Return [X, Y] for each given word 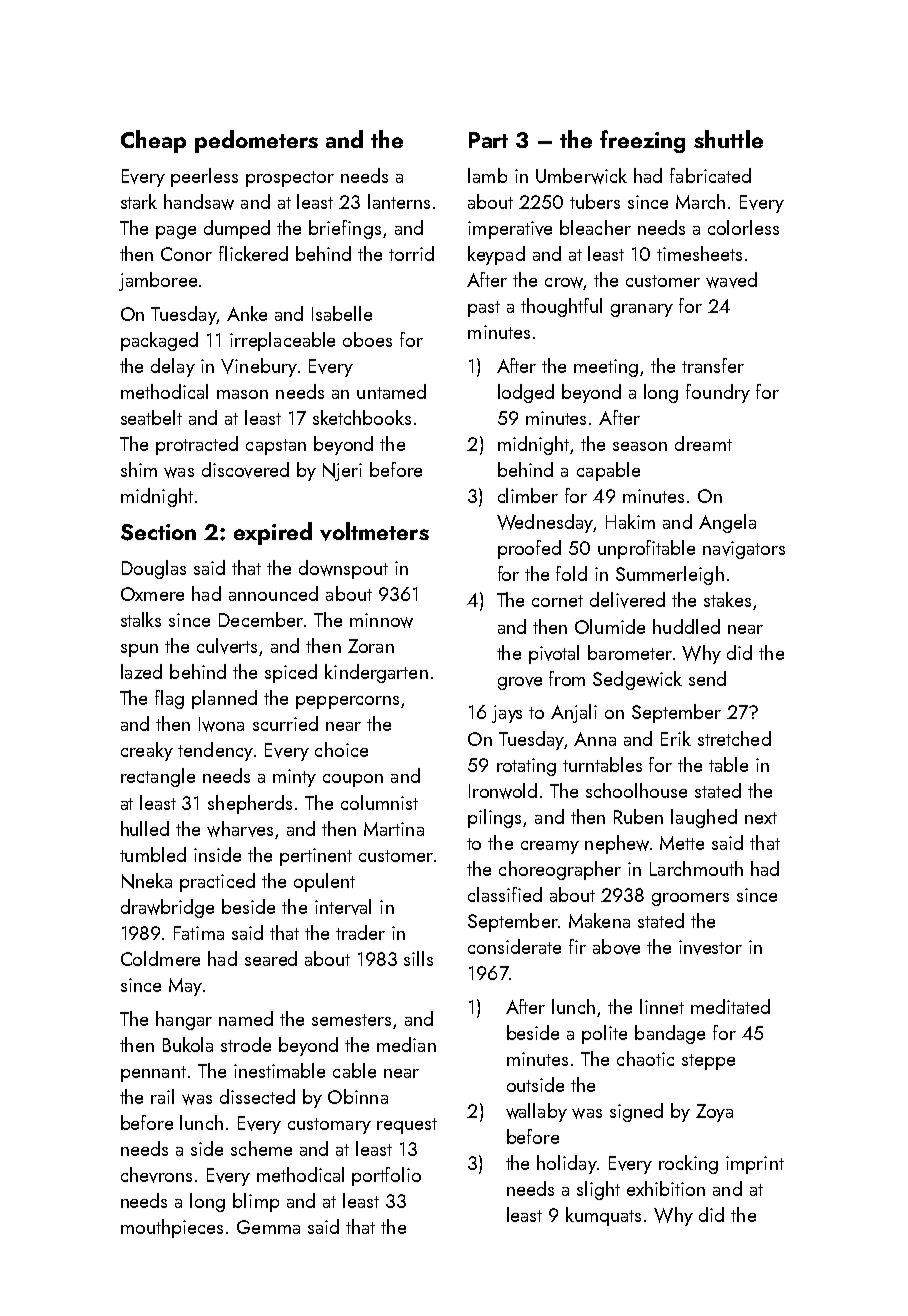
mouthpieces [172, 1228]
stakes [727, 599]
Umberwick [581, 176]
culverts [227, 646]
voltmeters [374, 531]
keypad [496, 255]
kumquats [603, 1216]
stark [139, 201]
